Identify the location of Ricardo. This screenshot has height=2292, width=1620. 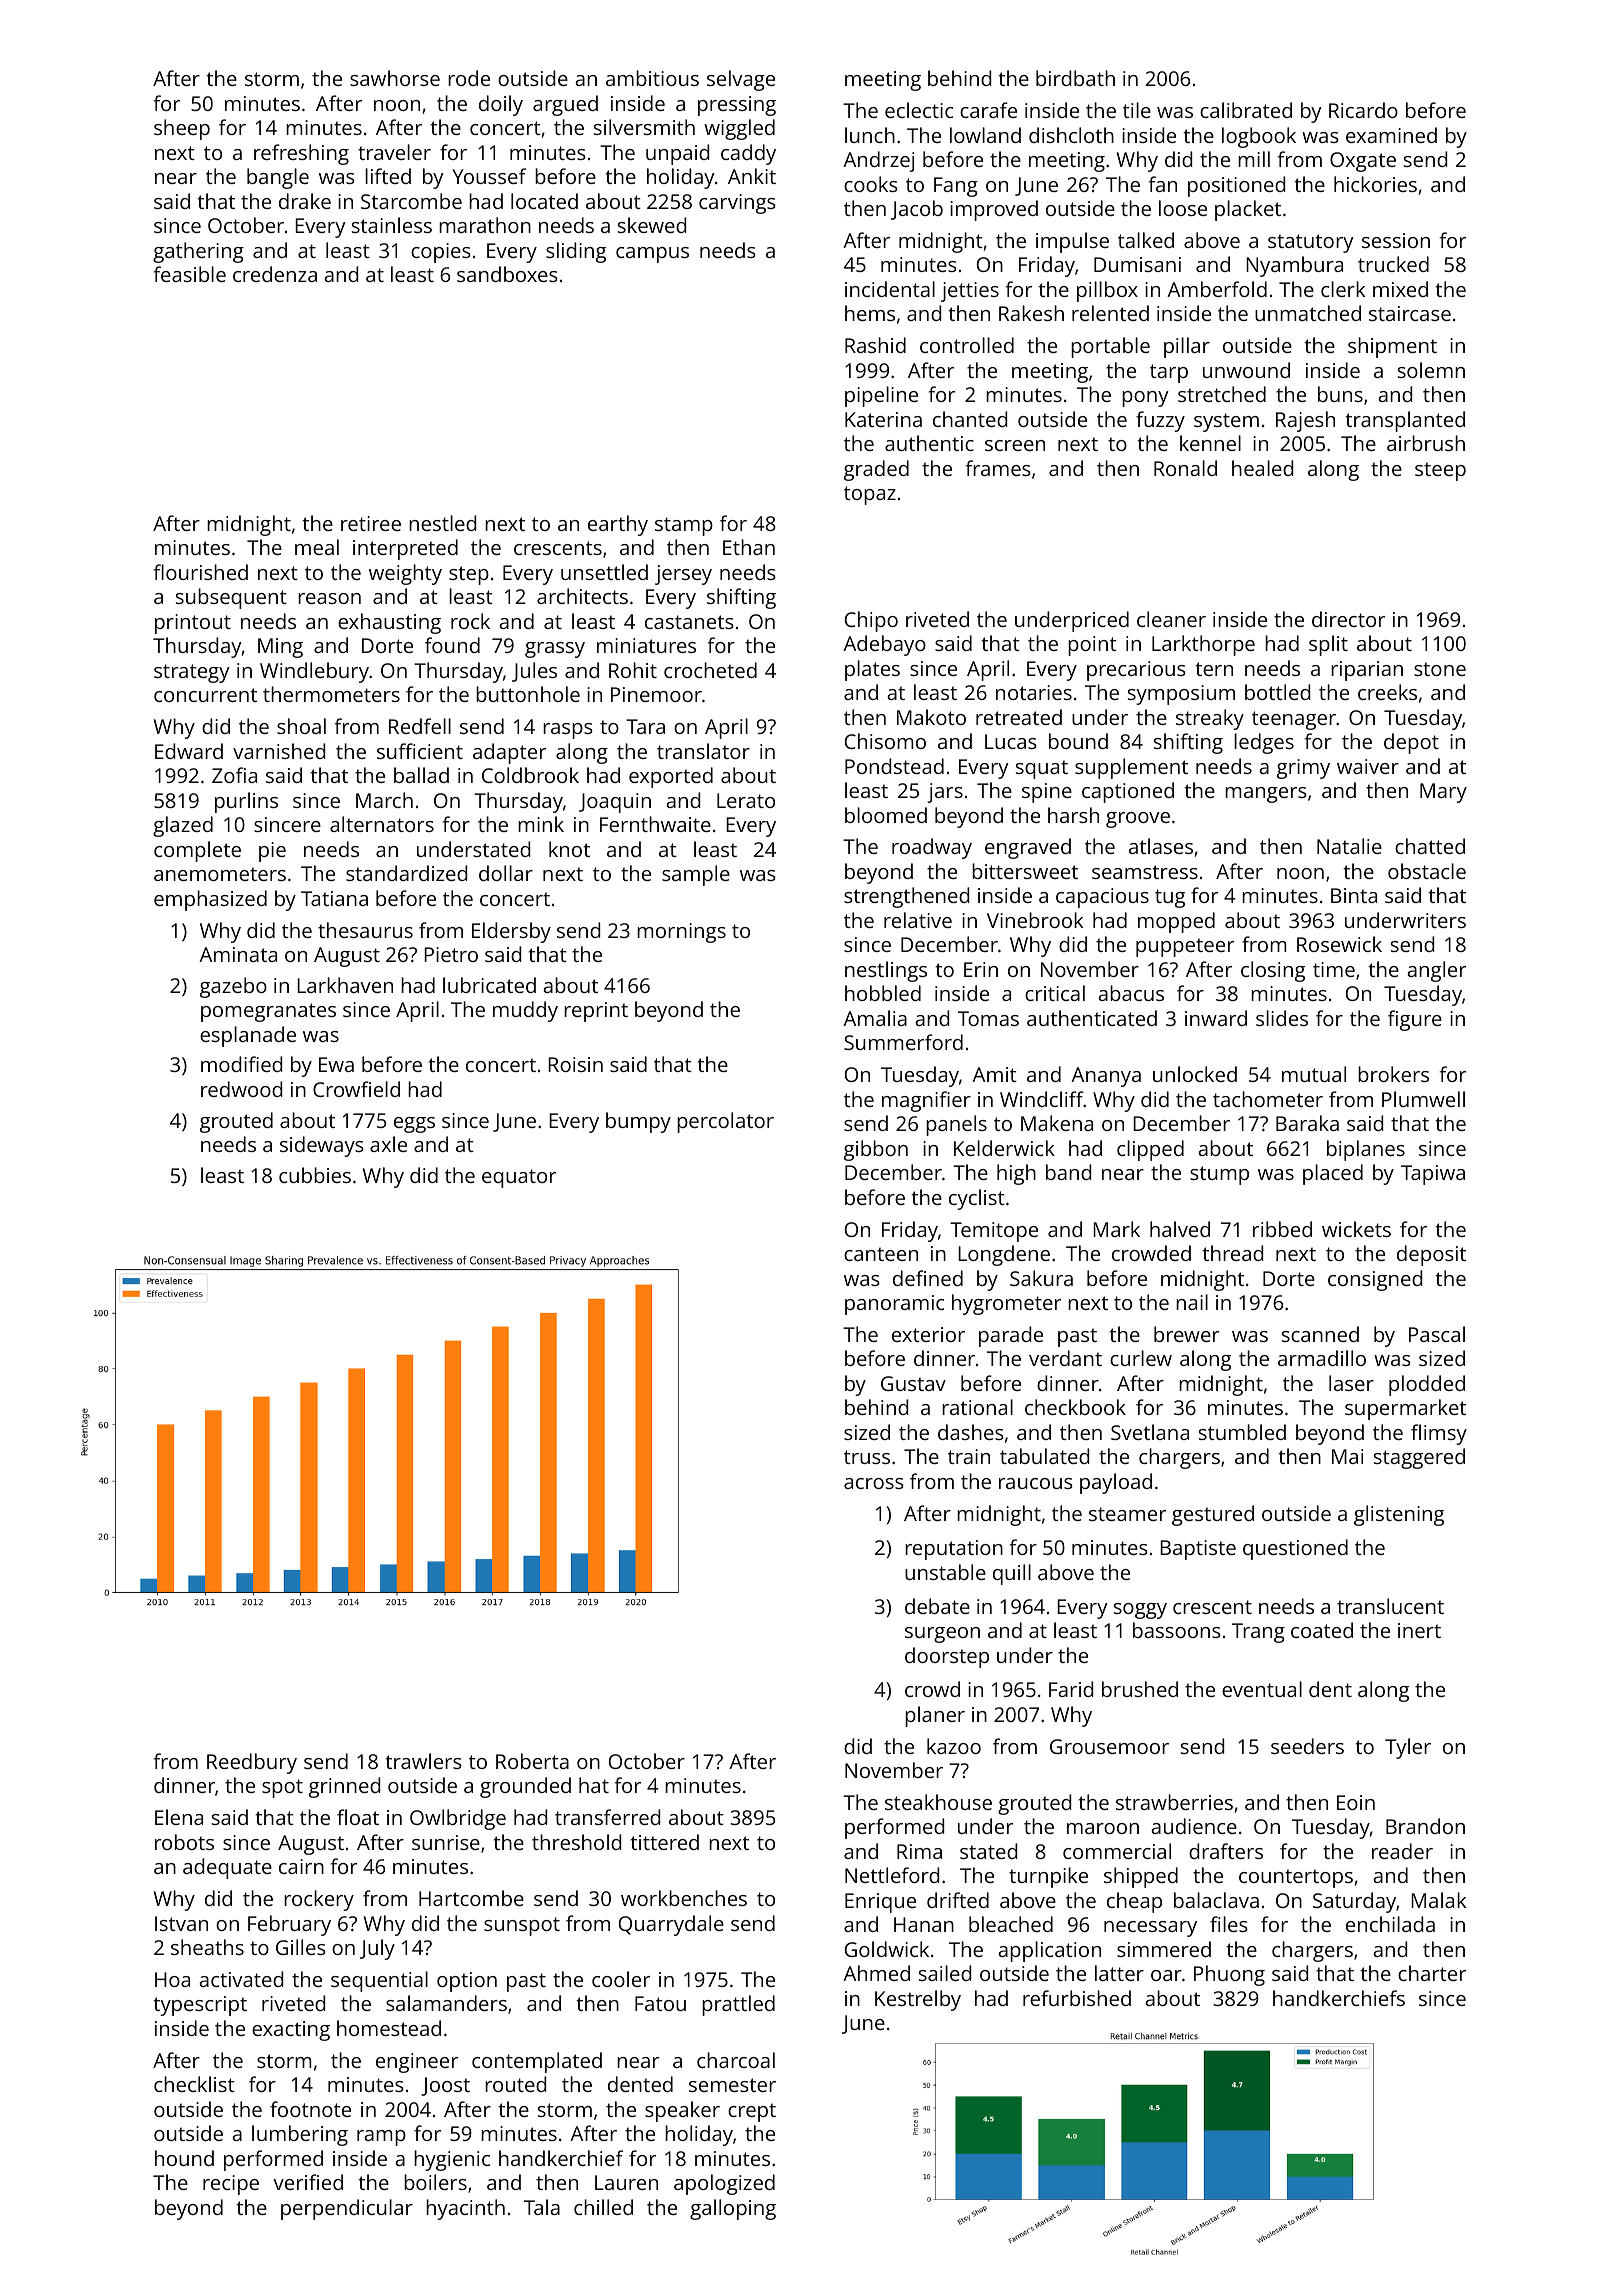
(1363, 110).
